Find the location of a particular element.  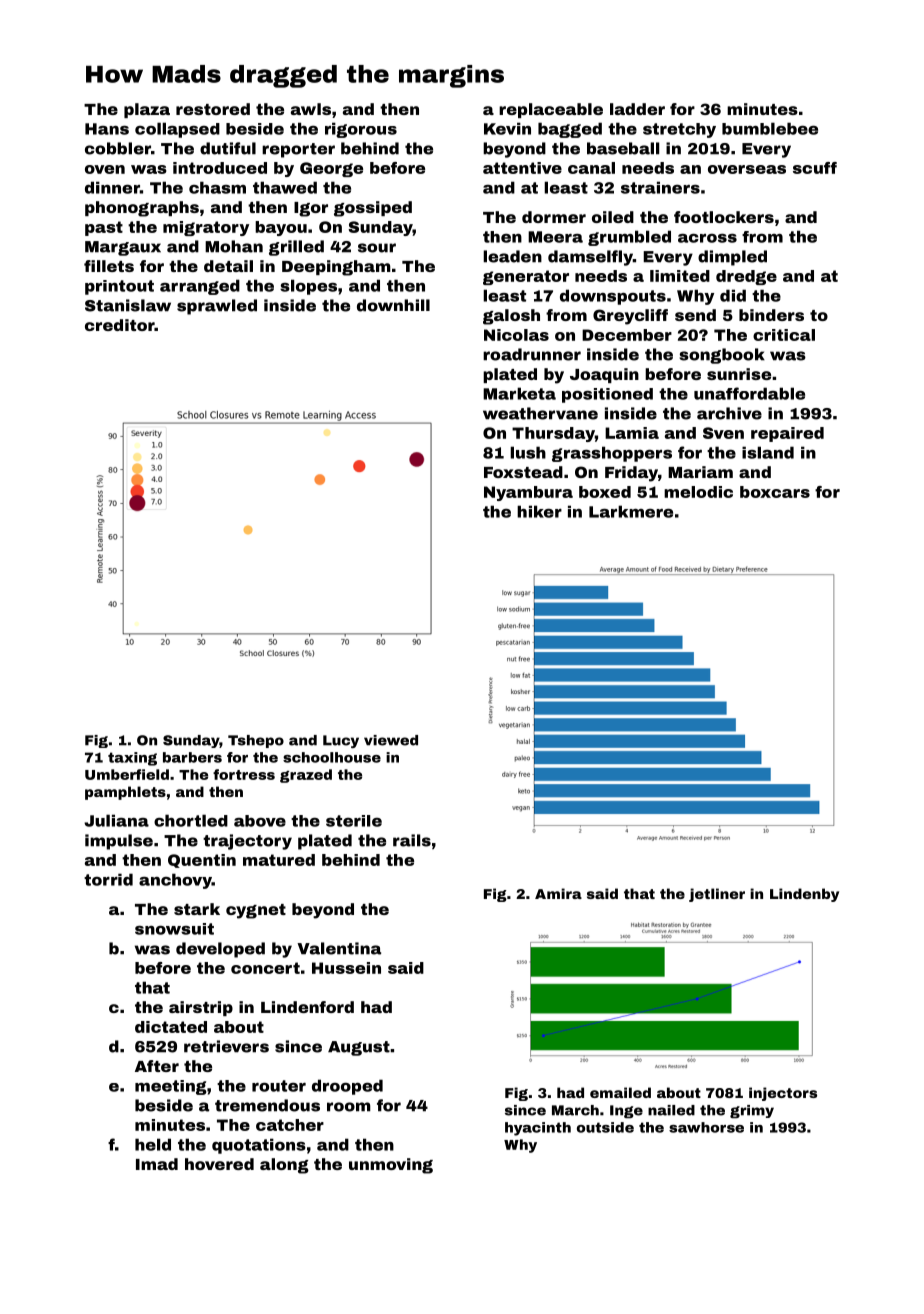

Hans is located at coordinates (107, 129).
